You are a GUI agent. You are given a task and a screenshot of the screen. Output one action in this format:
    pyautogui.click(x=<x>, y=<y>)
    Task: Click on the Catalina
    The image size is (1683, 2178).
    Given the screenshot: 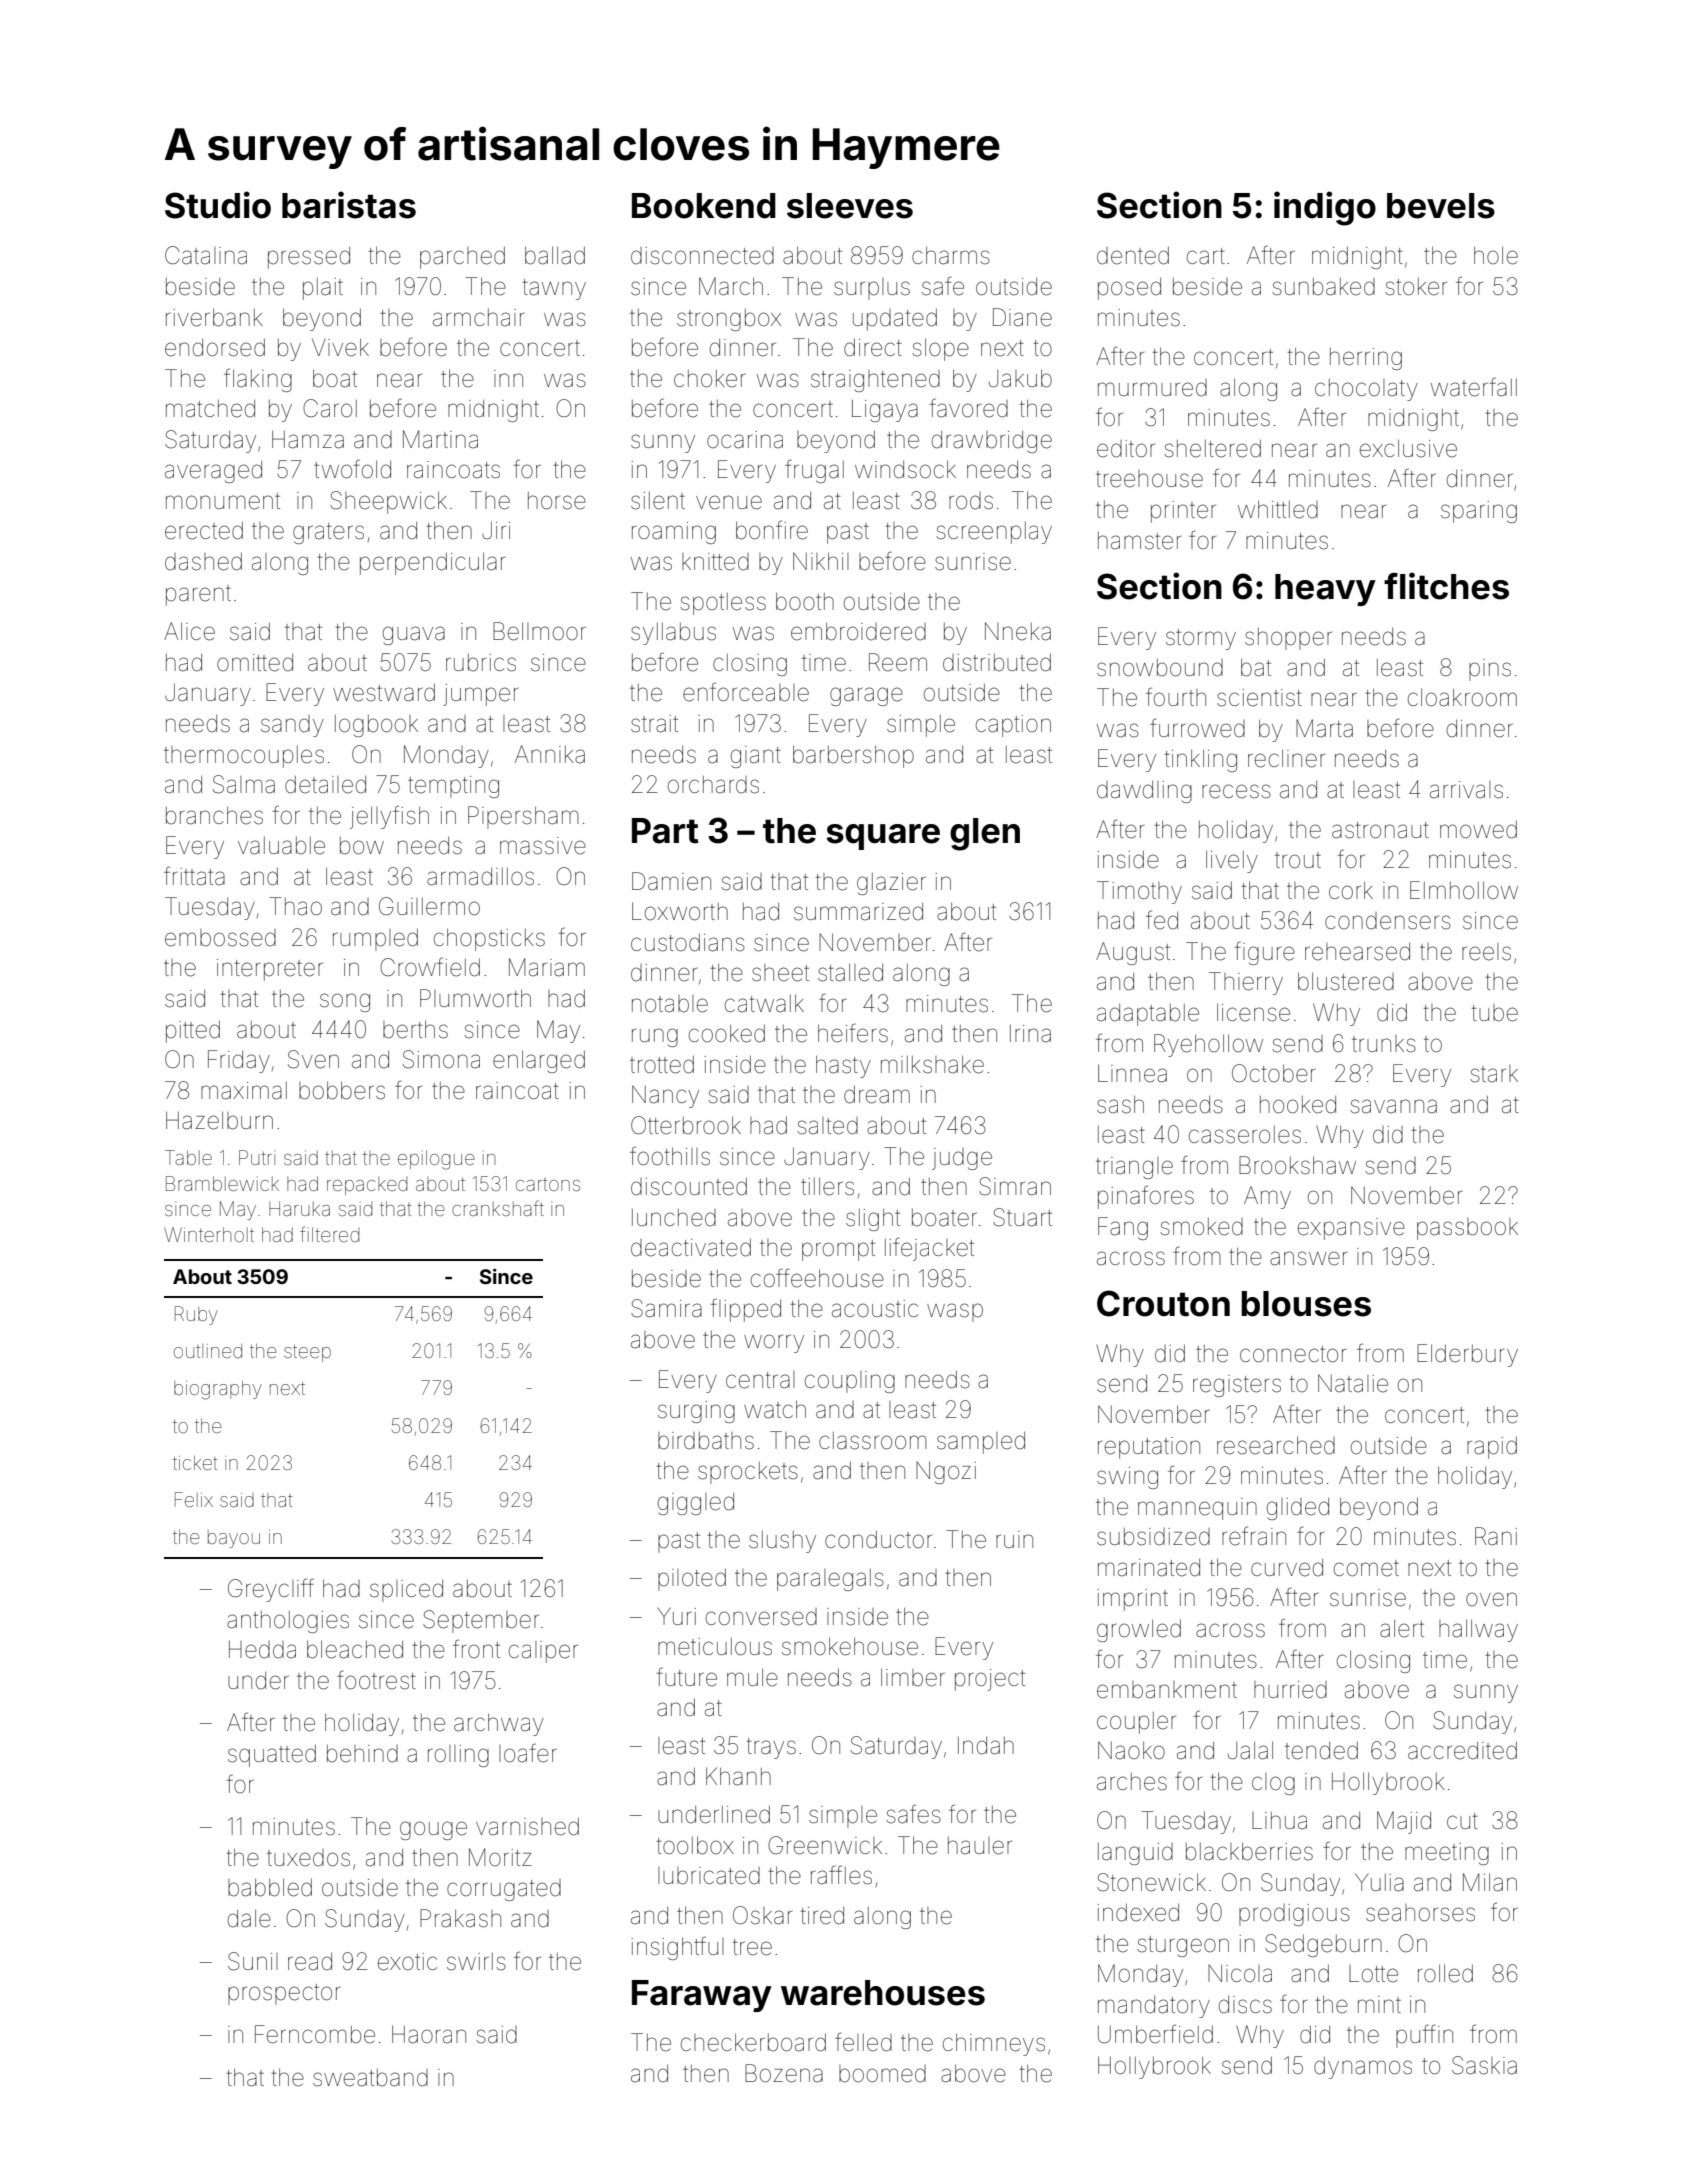 What is the action you would take?
    pyautogui.click(x=206, y=255)
